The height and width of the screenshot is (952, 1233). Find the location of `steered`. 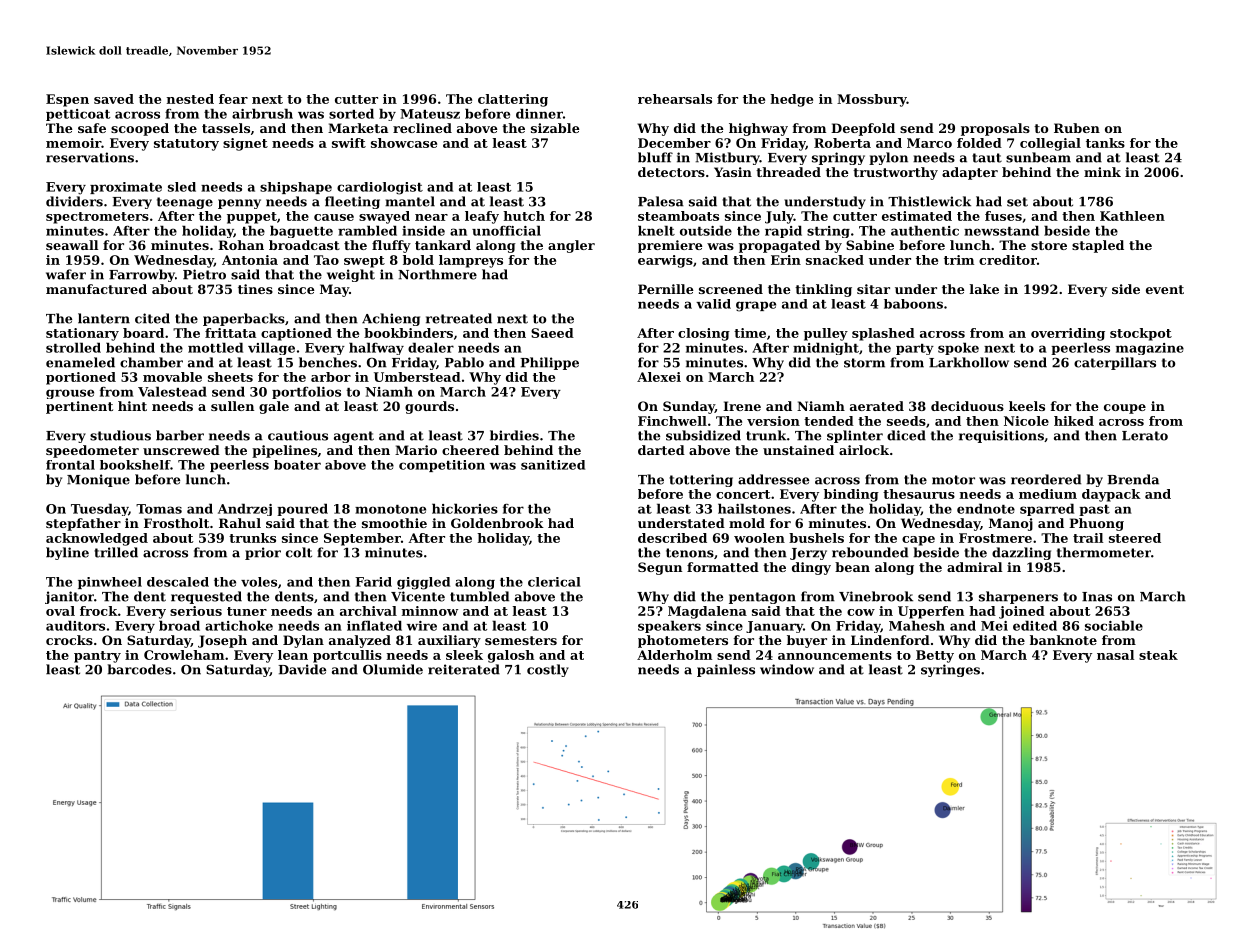

steered is located at coordinates (1135, 538).
